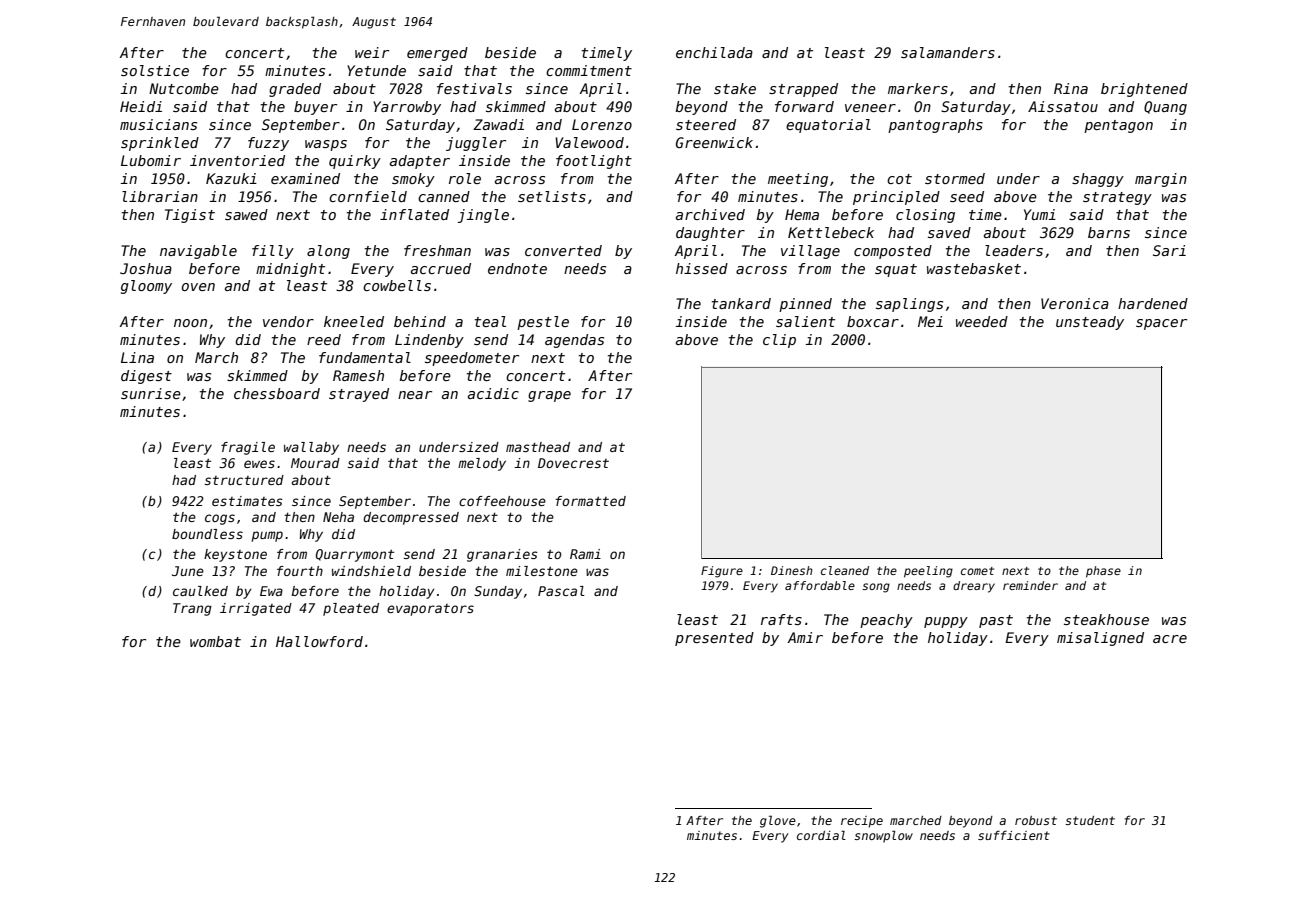 This screenshot has width=1308, height=924. What do you see at coordinates (1014, 835) in the screenshot?
I see `sufficient` at bounding box center [1014, 835].
